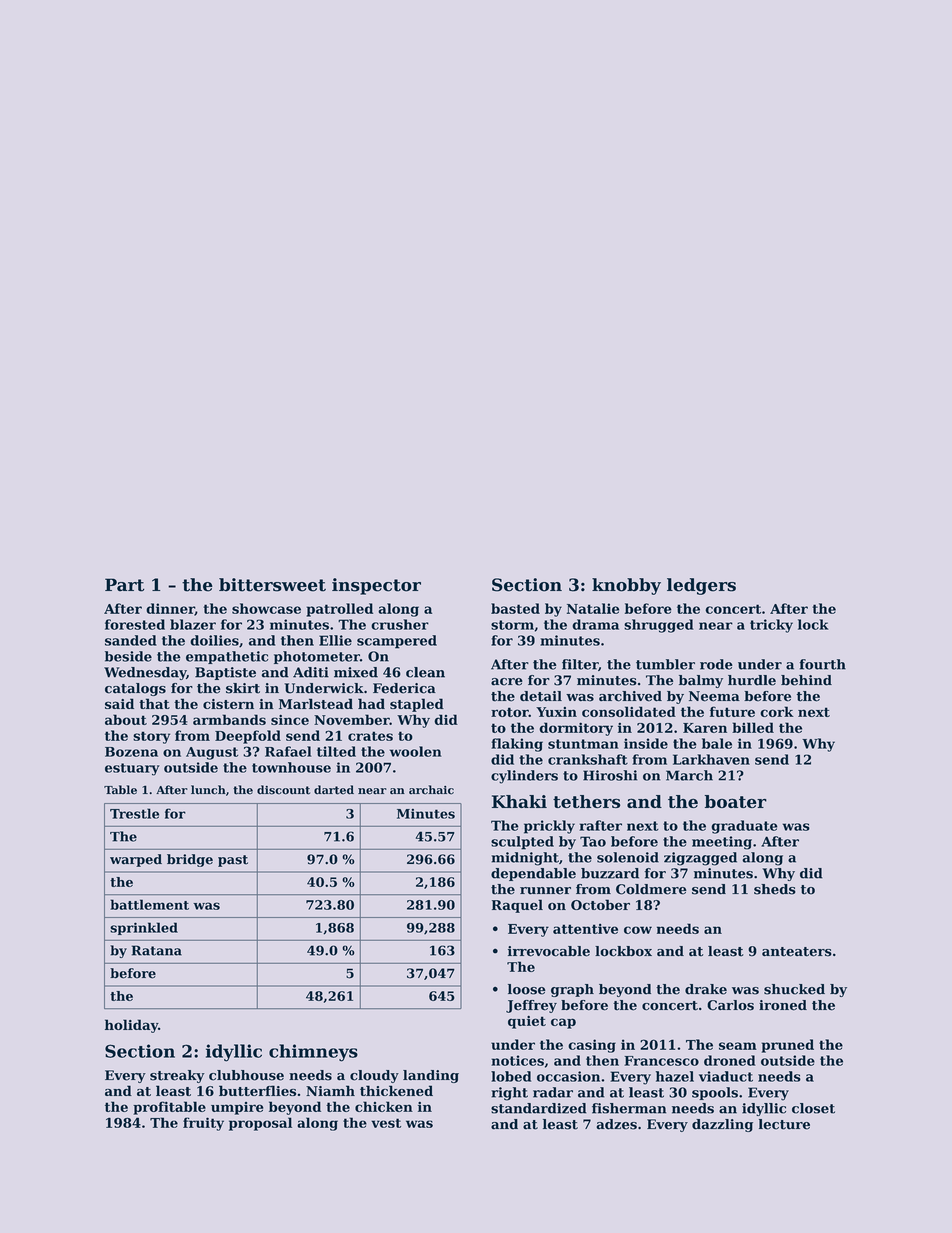 The width and height of the screenshot is (952, 1233). What do you see at coordinates (525, 859) in the screenshot?
I see `midnight` at bounding box center [525, 859].
